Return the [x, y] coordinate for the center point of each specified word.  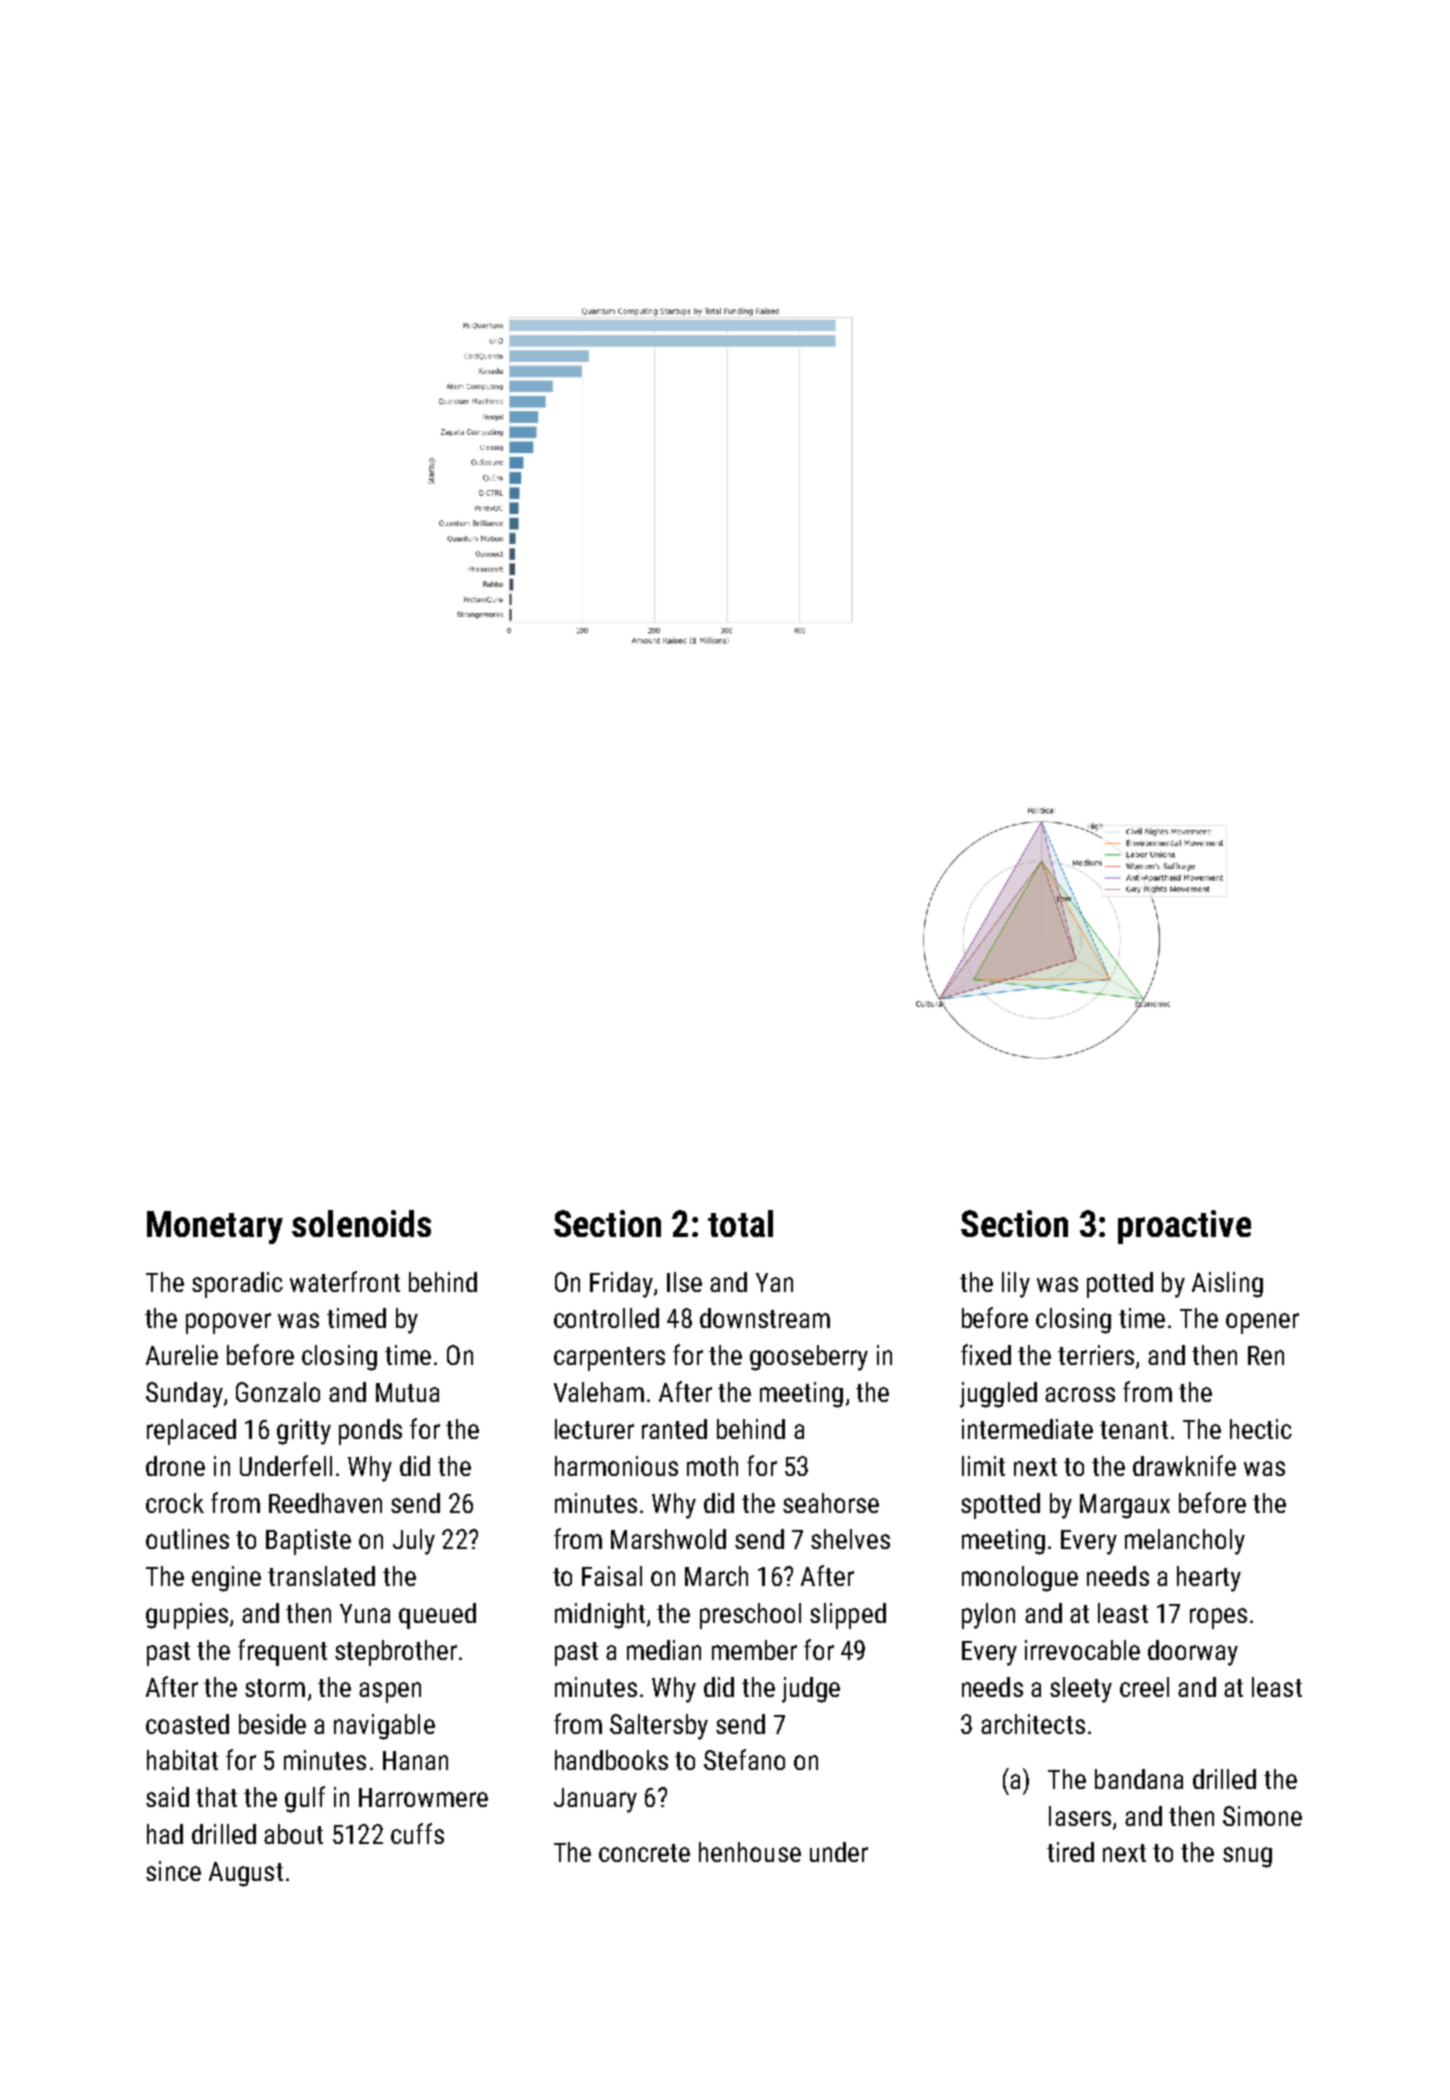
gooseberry [809, 1358]
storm [275, 1688]
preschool [750, 1616]
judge [811, 1690]
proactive [1184, 1227]
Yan [774, 1282]
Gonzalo [278, 1392]
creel [1144, 1687]
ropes [1218, 1618]
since [173, 1871]
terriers [1096, 1355]
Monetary [215, 1227]
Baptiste [308, 1542]
